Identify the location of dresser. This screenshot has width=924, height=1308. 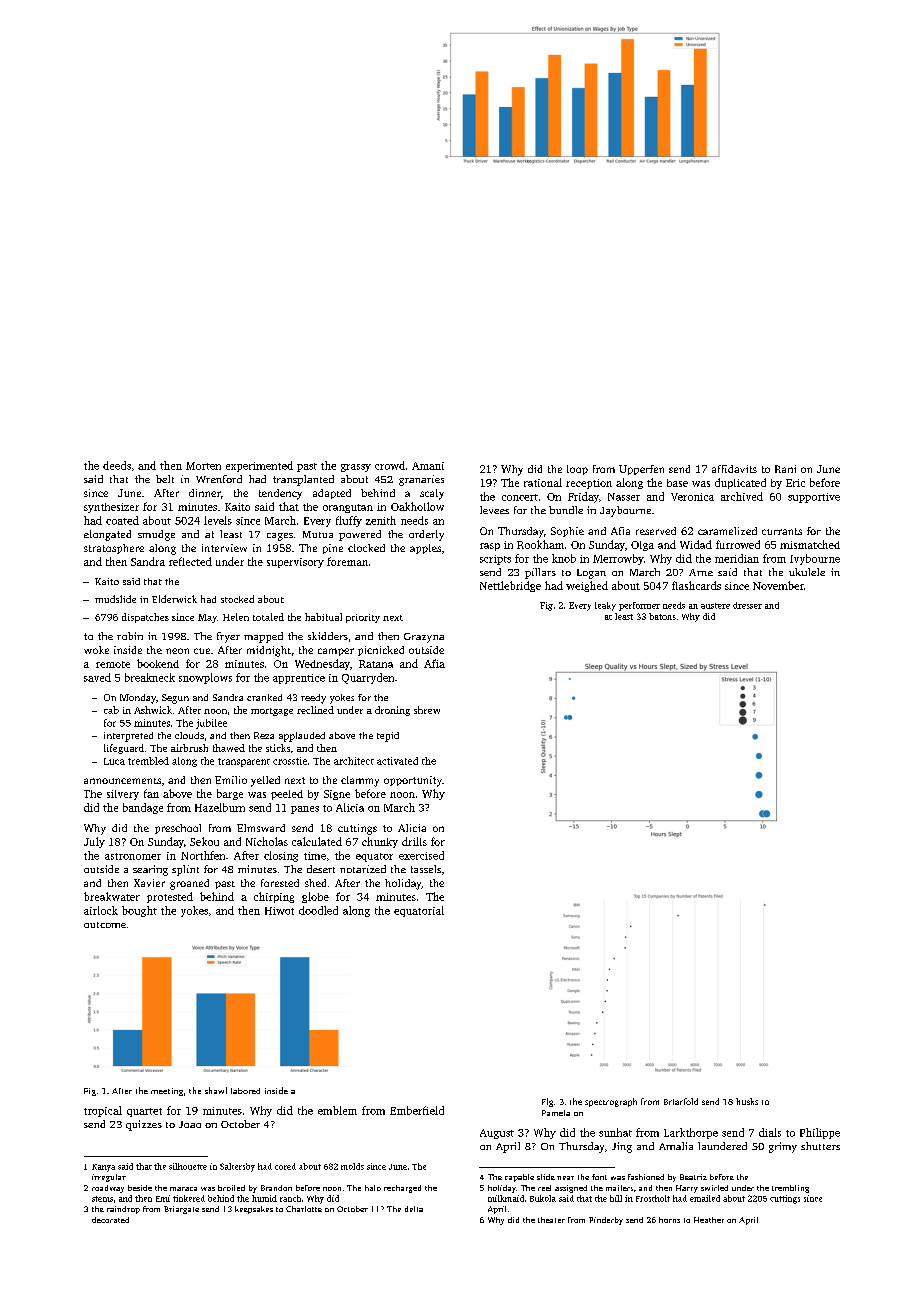
(747, 605).
